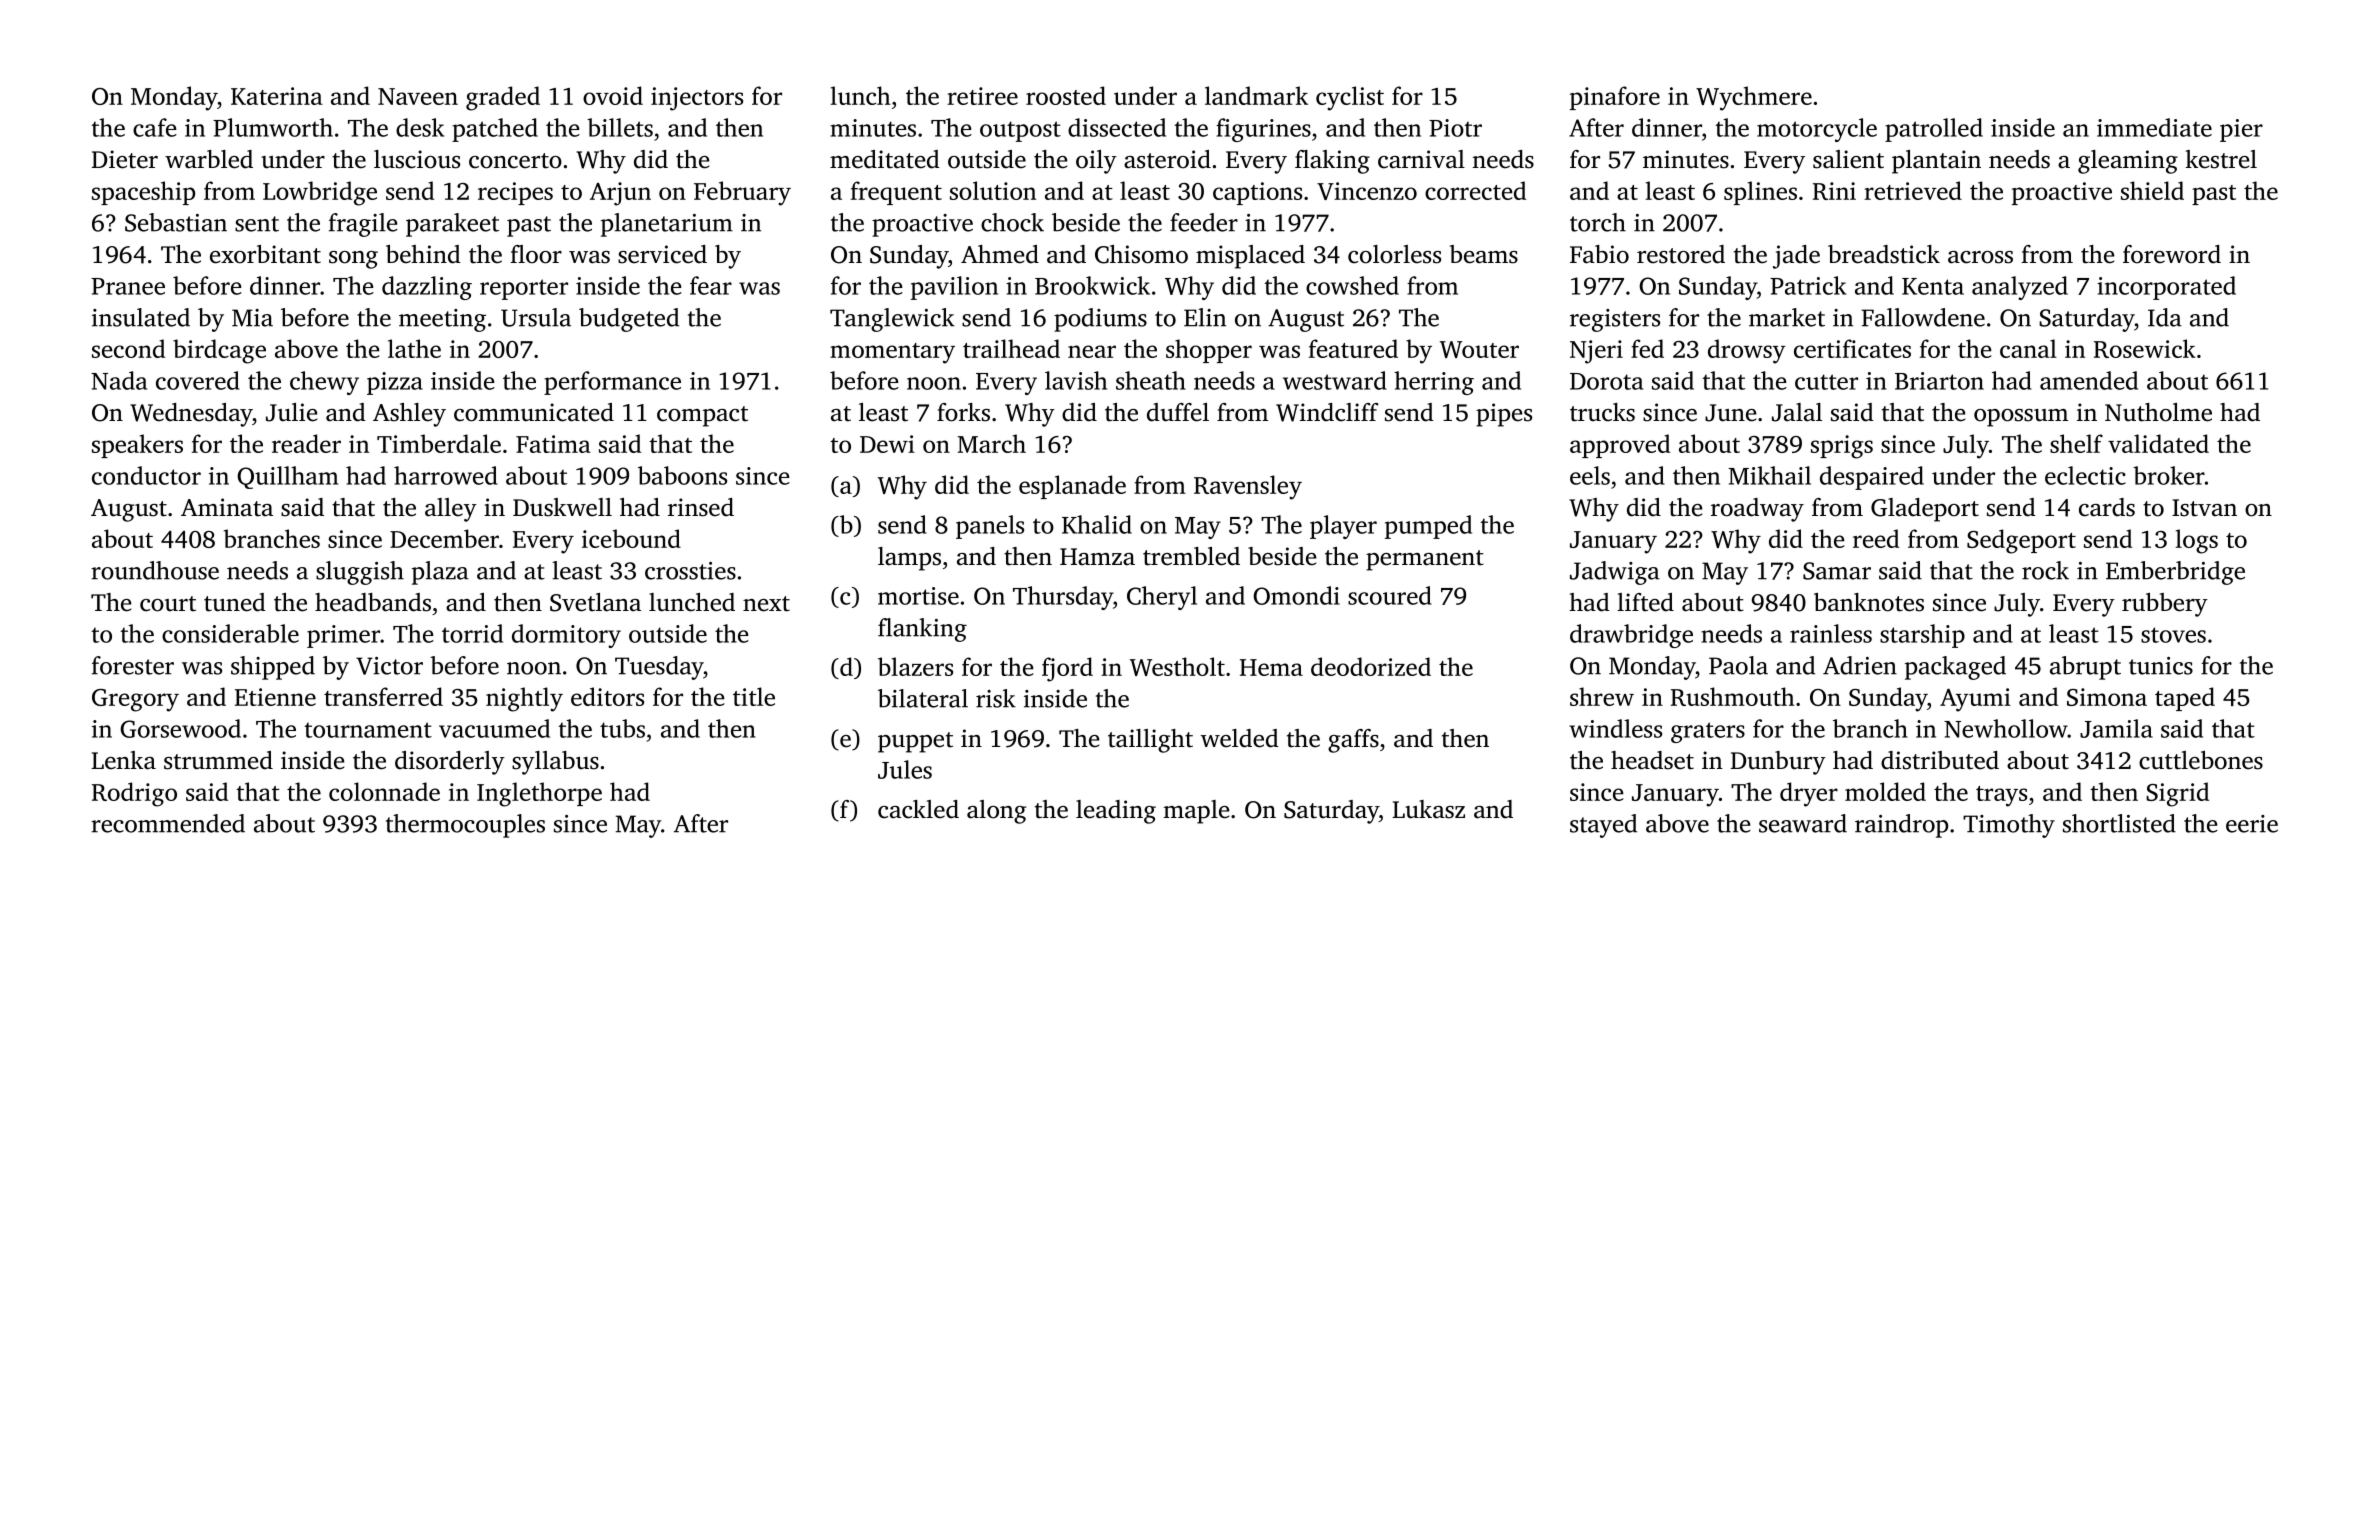  I want to click on solution, so click(993, 190).
